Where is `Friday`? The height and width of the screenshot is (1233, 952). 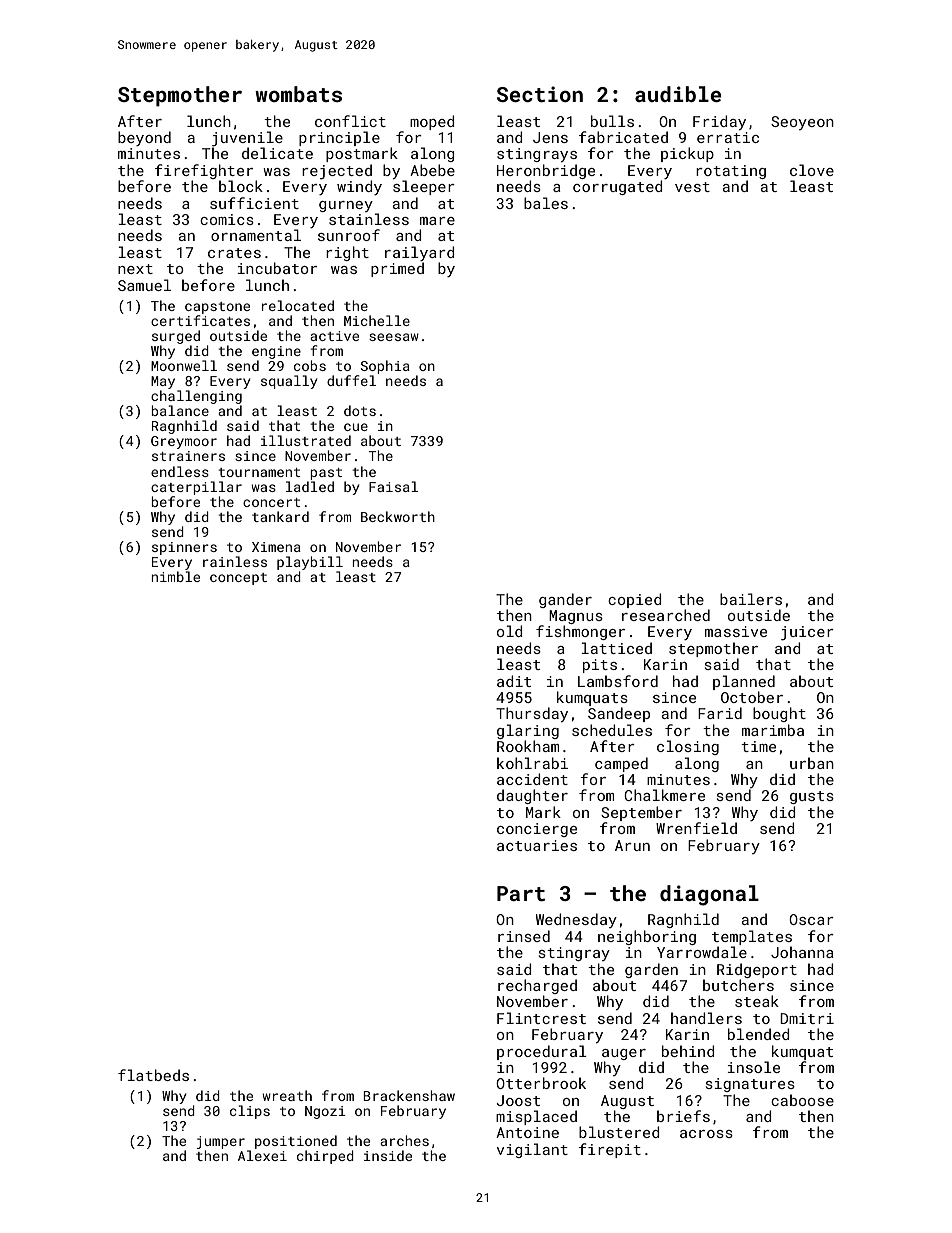
Friday is located at coordinates (719, 122).
